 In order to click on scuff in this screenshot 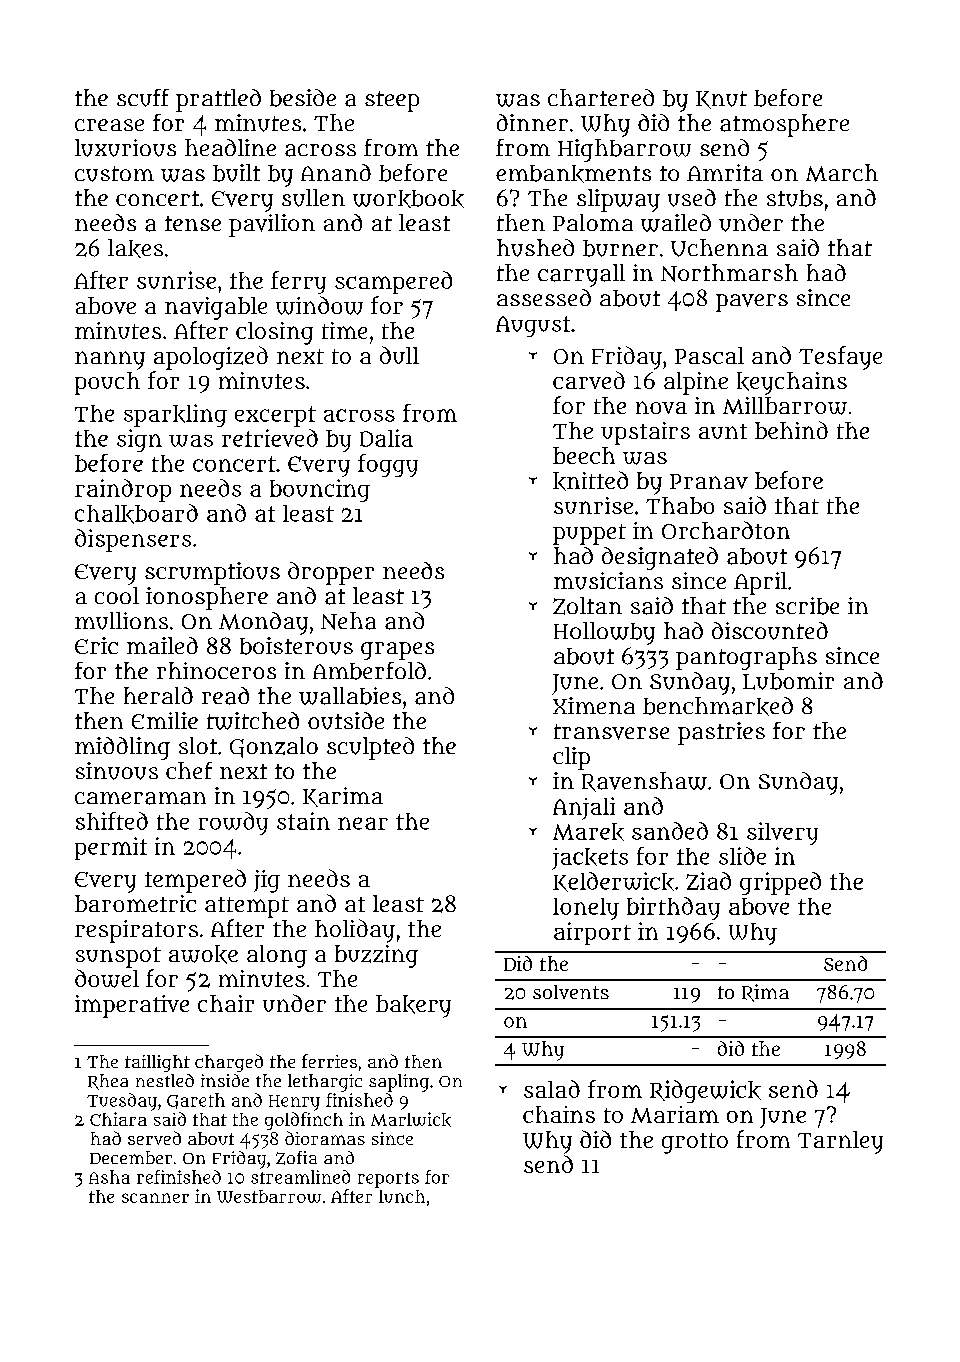, I will do `click(143, 98)`.
